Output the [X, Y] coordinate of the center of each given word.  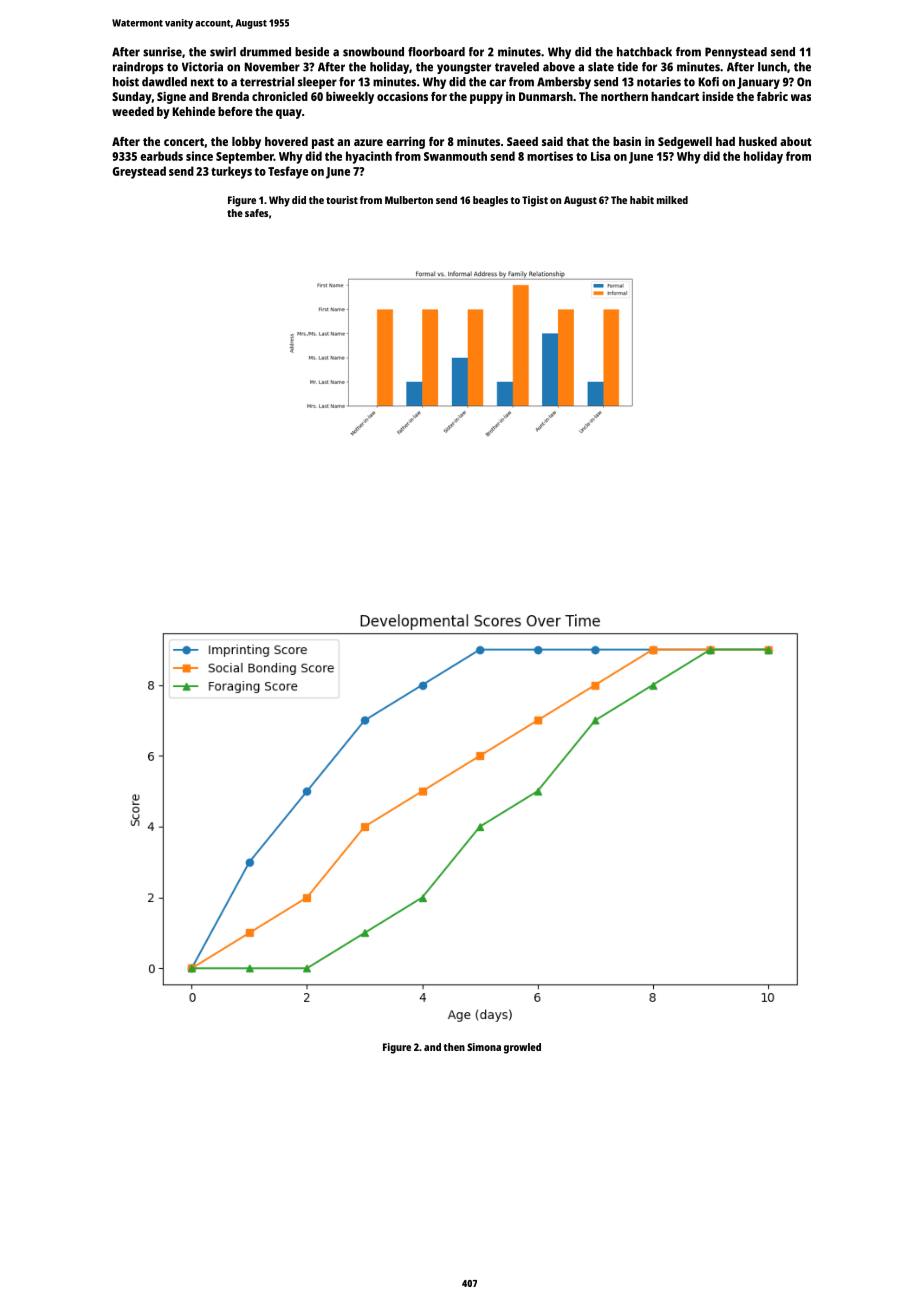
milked [672, 200]
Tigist [535, 201]
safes [256, 213]
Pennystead [736, 53]
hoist [126, 82]
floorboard [436, 52]
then [454, 1047]
